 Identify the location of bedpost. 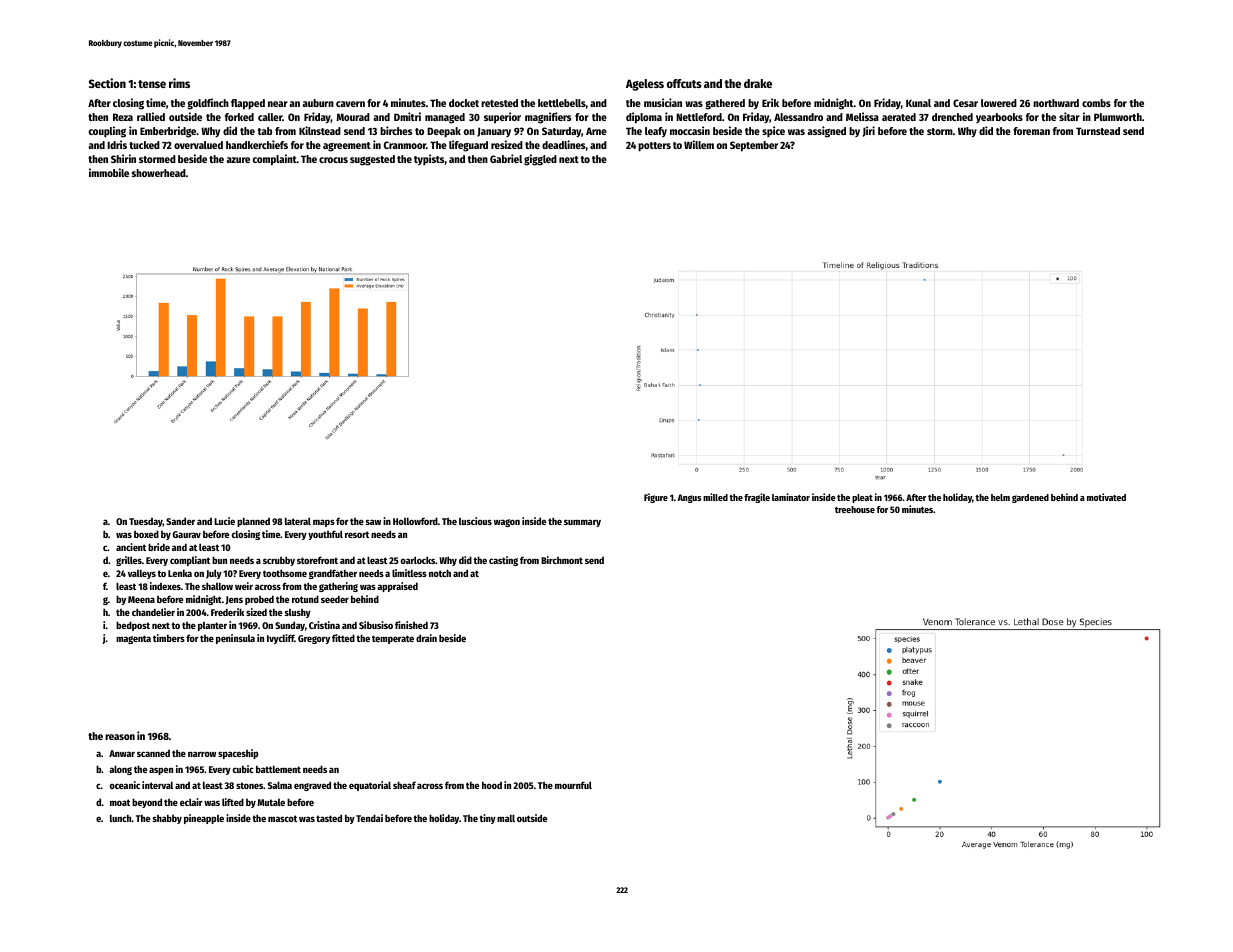
(133, 626).
